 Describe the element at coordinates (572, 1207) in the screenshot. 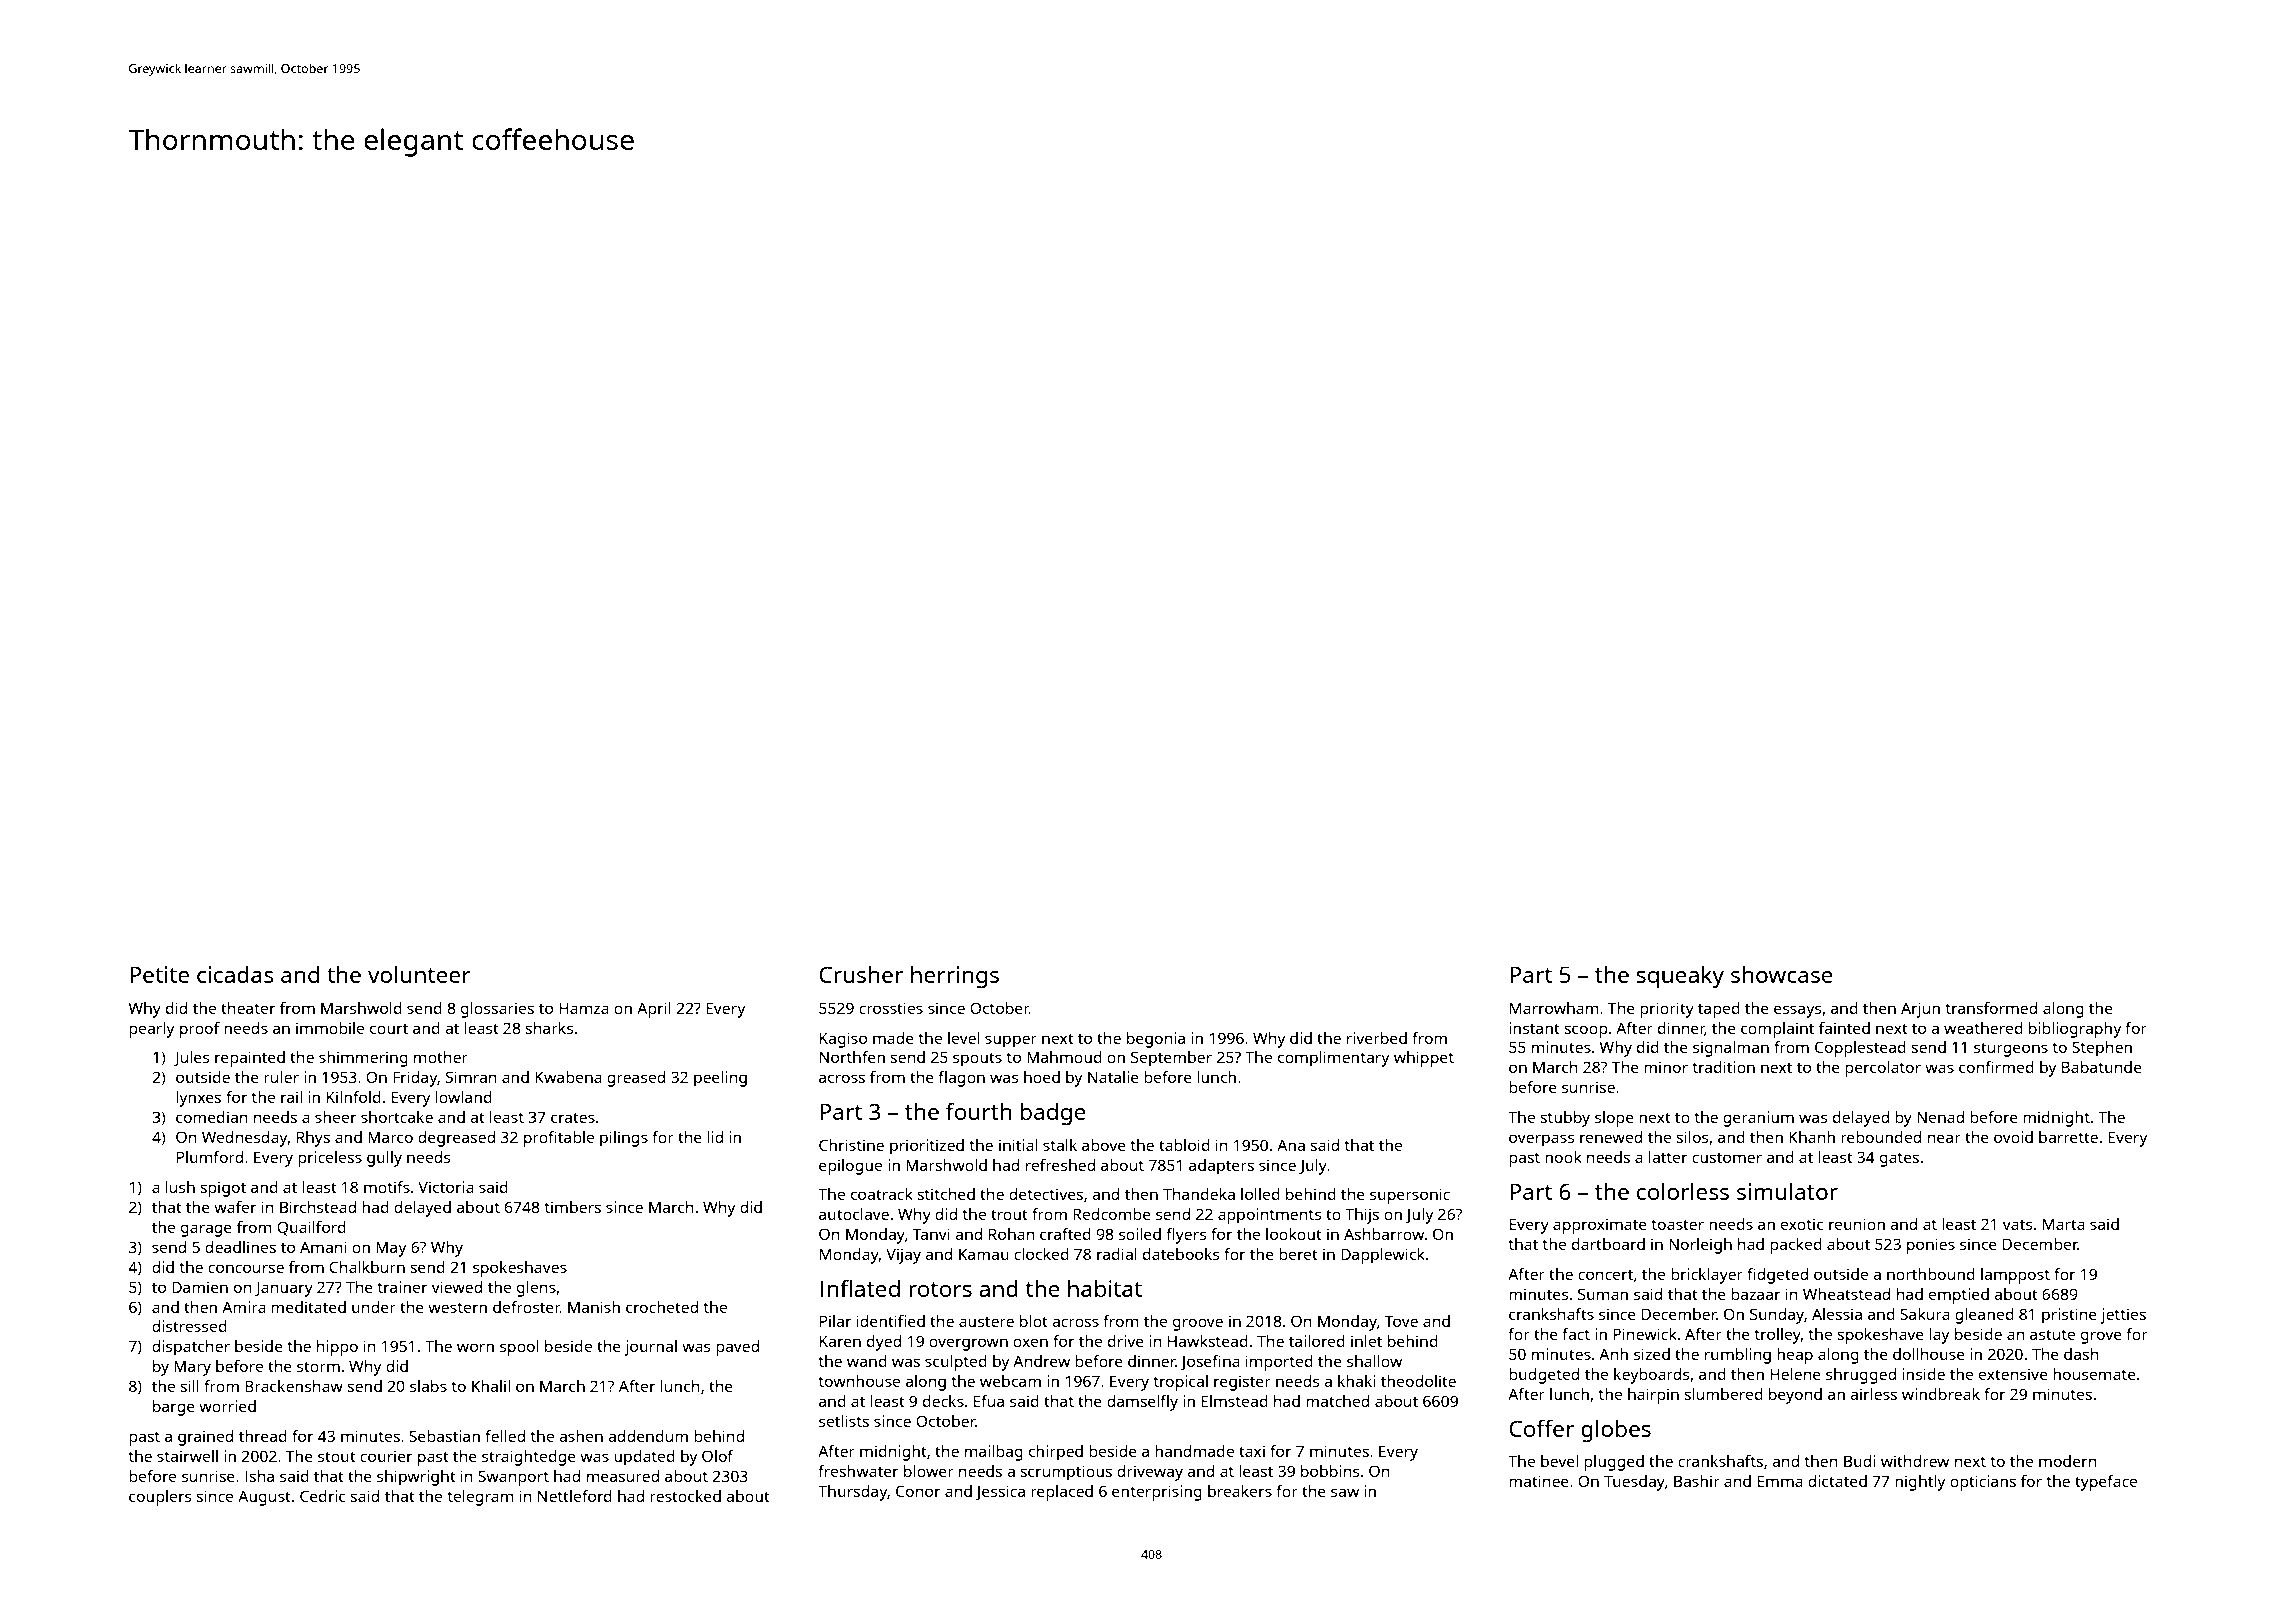

I see `timbers` at that location.
